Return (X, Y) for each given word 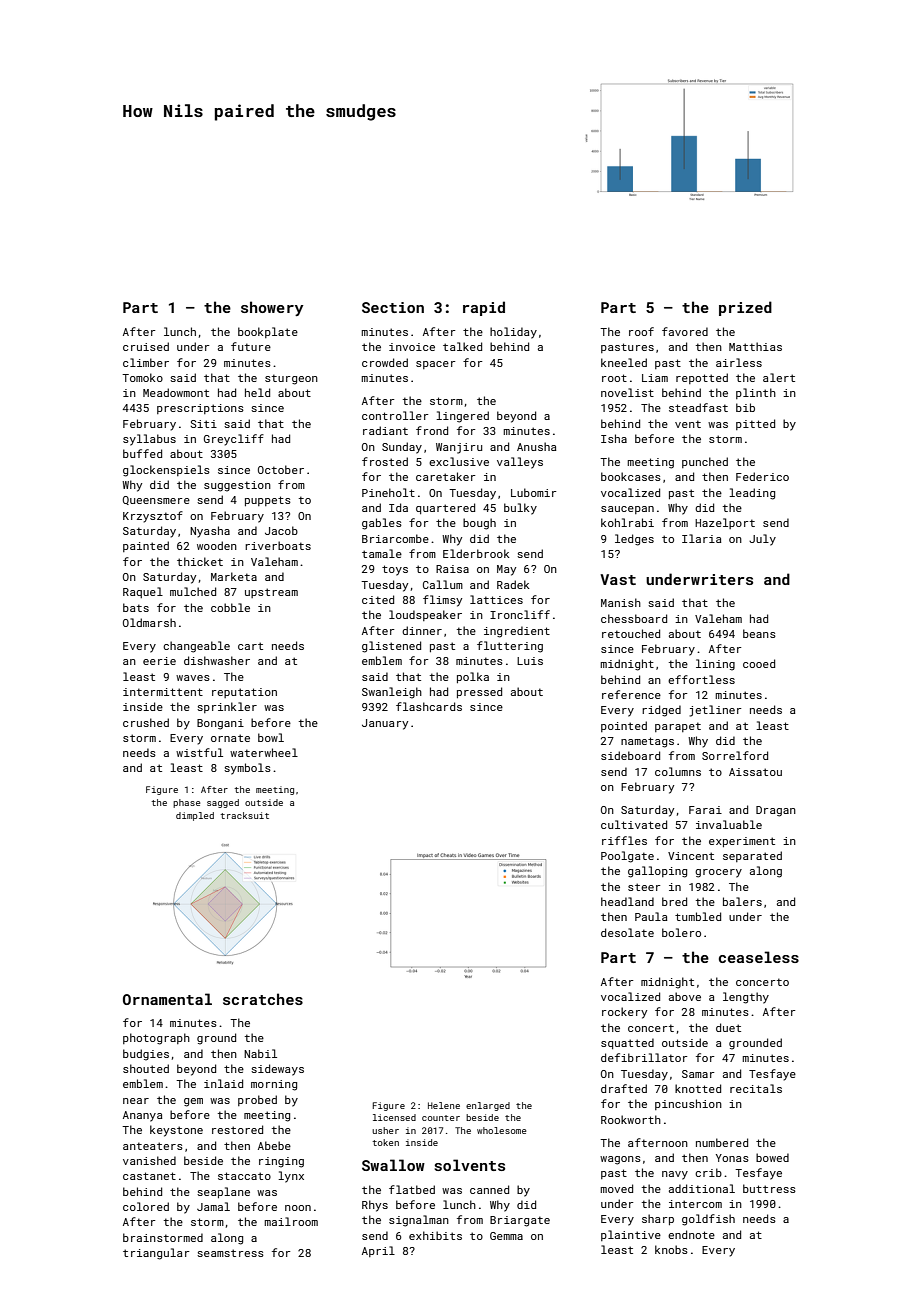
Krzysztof (153, 517)
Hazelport (725, 523)
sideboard (630, 755)
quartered (445, 508)
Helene (444, 1105)
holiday (513, 333)
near (136, 1101)
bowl (271, 737)
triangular (156, 1254)
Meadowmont (176, 392)
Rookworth (631, 1119)
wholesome (502, 1130)
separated (752, 856)
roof (641, 331)
